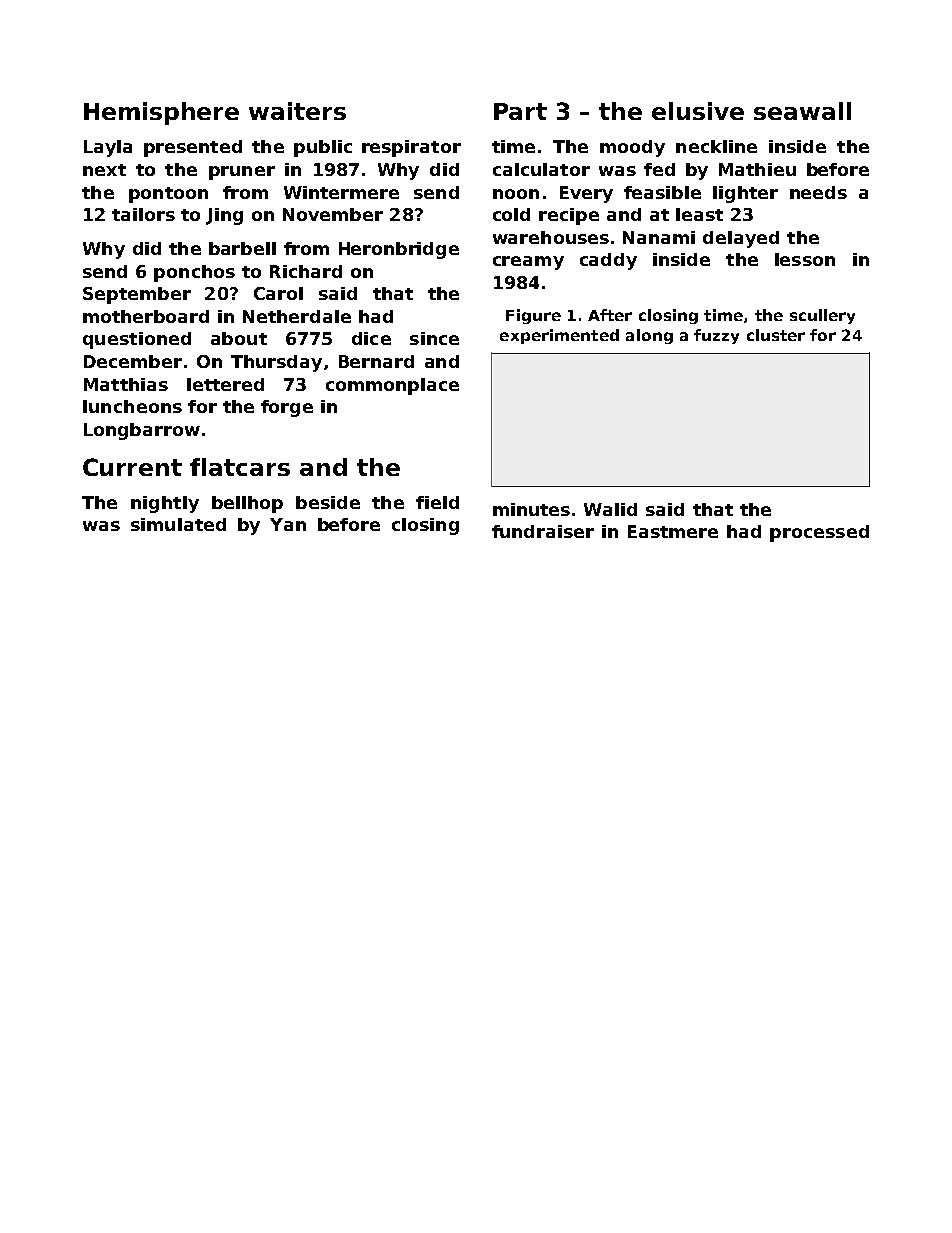 The height and width of the screenshot is (1233, 952). What do you see at coordinates (698, 111) in the screenshot?
I see `elusive` at bounding box center [698, 111].
